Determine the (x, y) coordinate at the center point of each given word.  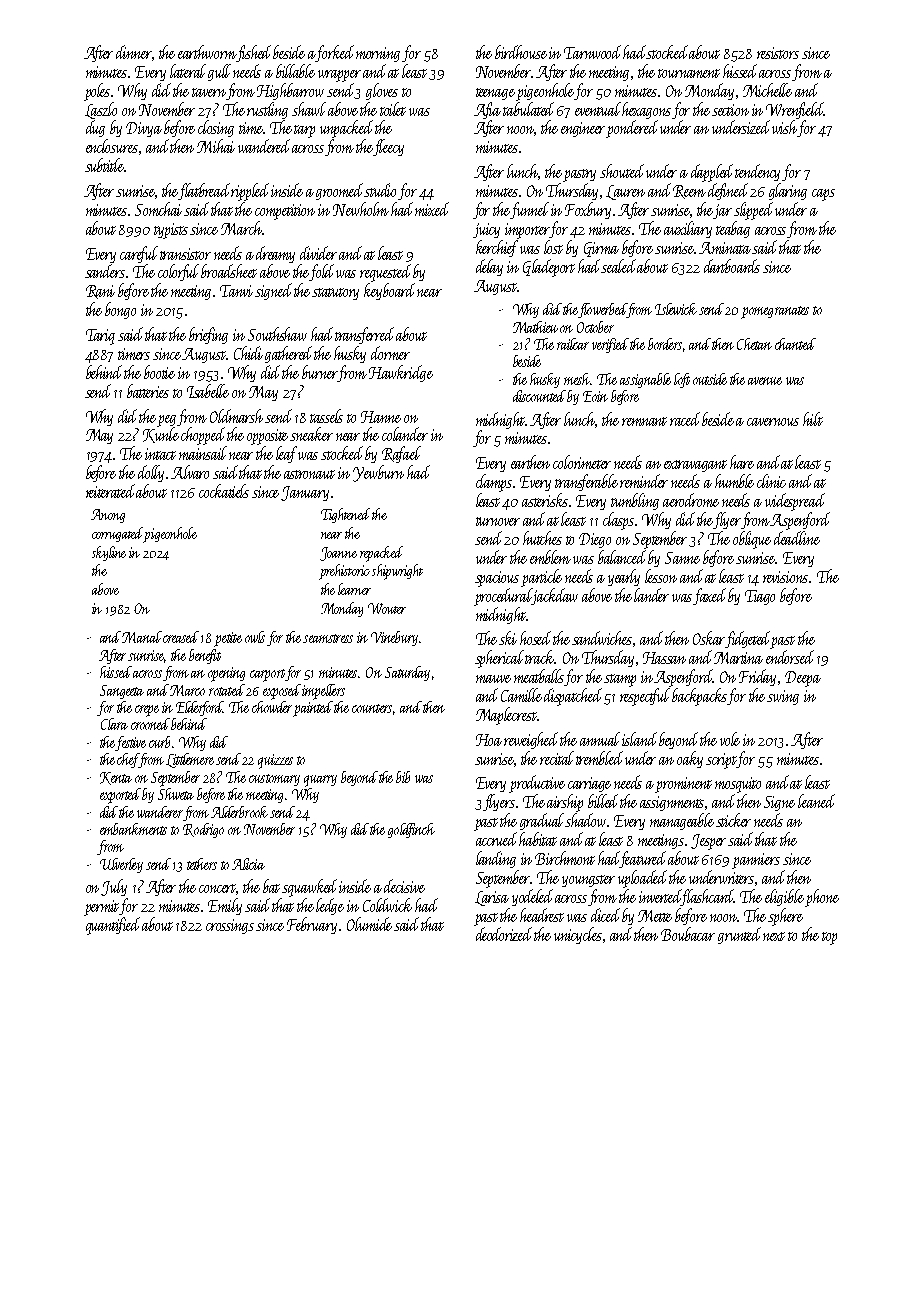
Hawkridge (401, 373)
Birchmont (565, 858)
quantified (113, 926)
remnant (644, 421)
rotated (227, 690)
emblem (550, 557)
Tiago (760, 597)
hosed (535, 638)
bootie (159, 372)
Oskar (709, 639)
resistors (778, 53)
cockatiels (224, 491)
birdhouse (521, 52)
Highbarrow (290, 91)
